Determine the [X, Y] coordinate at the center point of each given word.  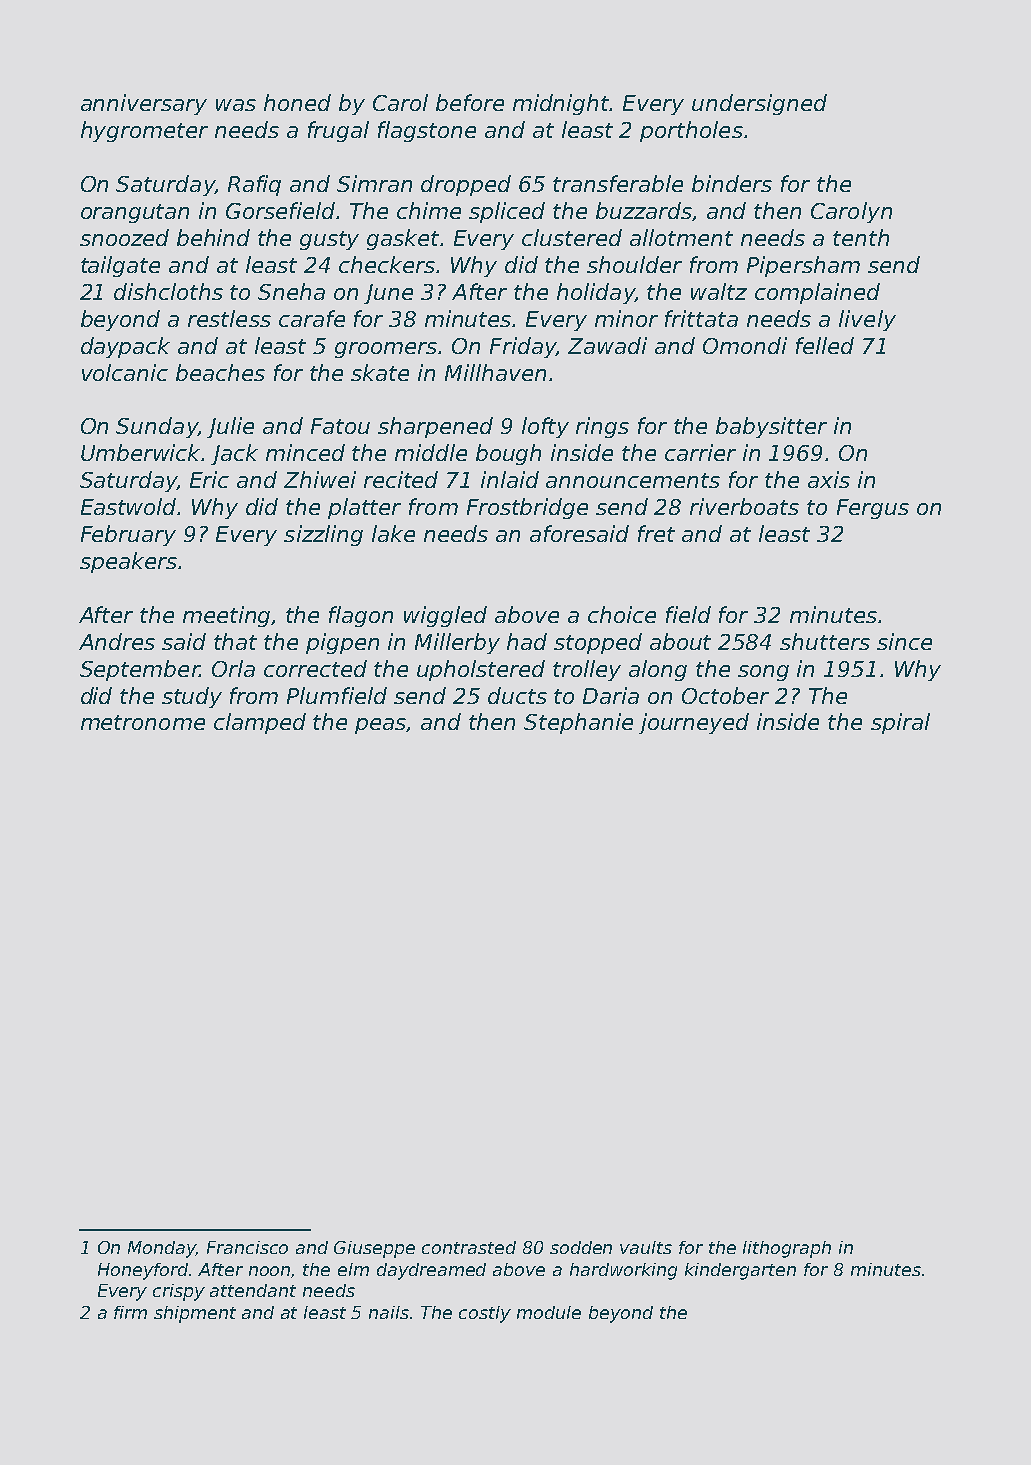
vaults [646, 1247]
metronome [143, 722]
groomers [386, 350]
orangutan [135, 213]
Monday [162, 1249]
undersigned [759, 104]
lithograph [787, 1249]
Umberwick [141, 452]
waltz [719, 291]
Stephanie [578, 723]
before [470, 102]
